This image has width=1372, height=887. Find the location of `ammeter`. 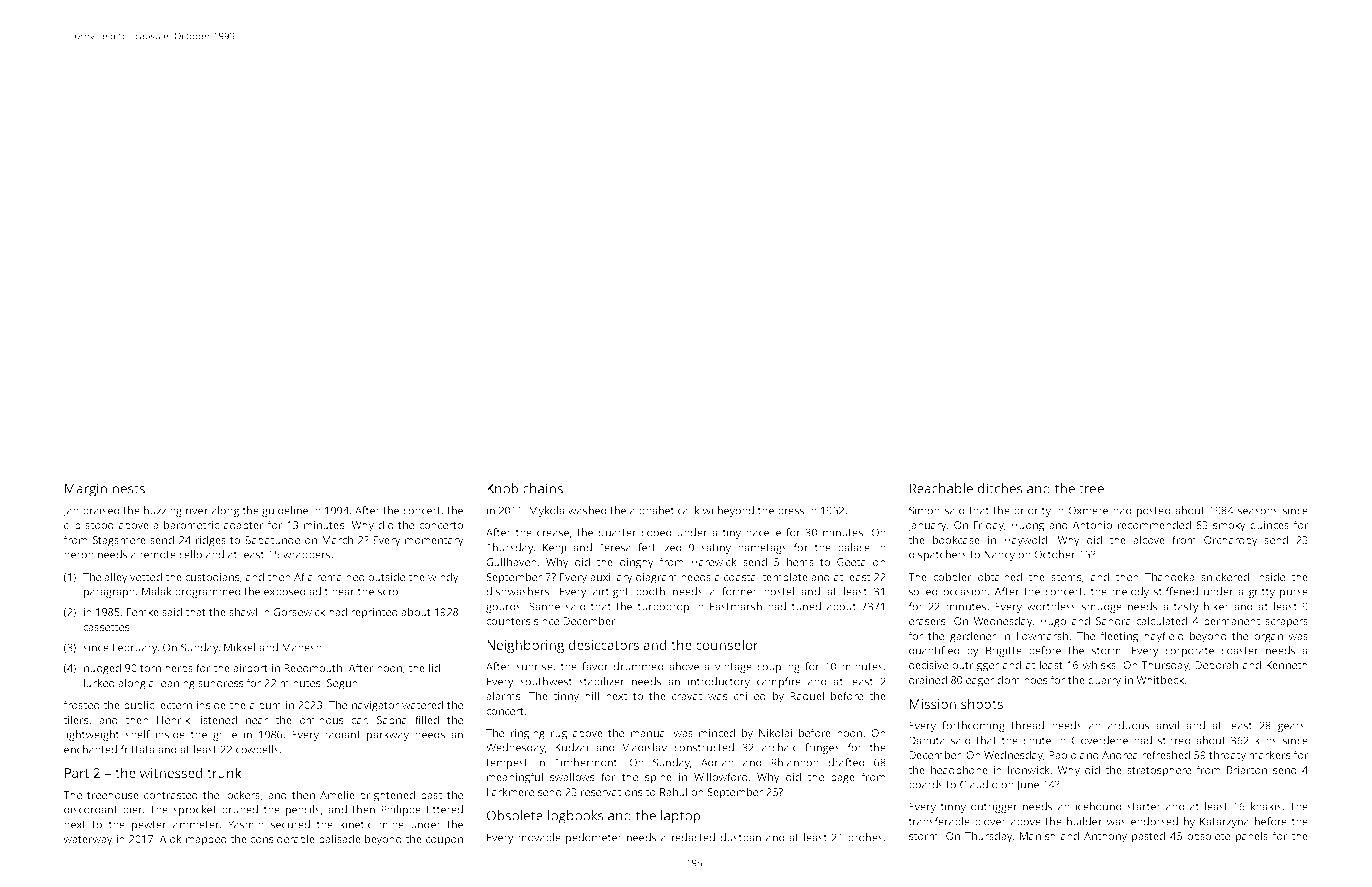

ammeter is located at coordinates (196, 825).
